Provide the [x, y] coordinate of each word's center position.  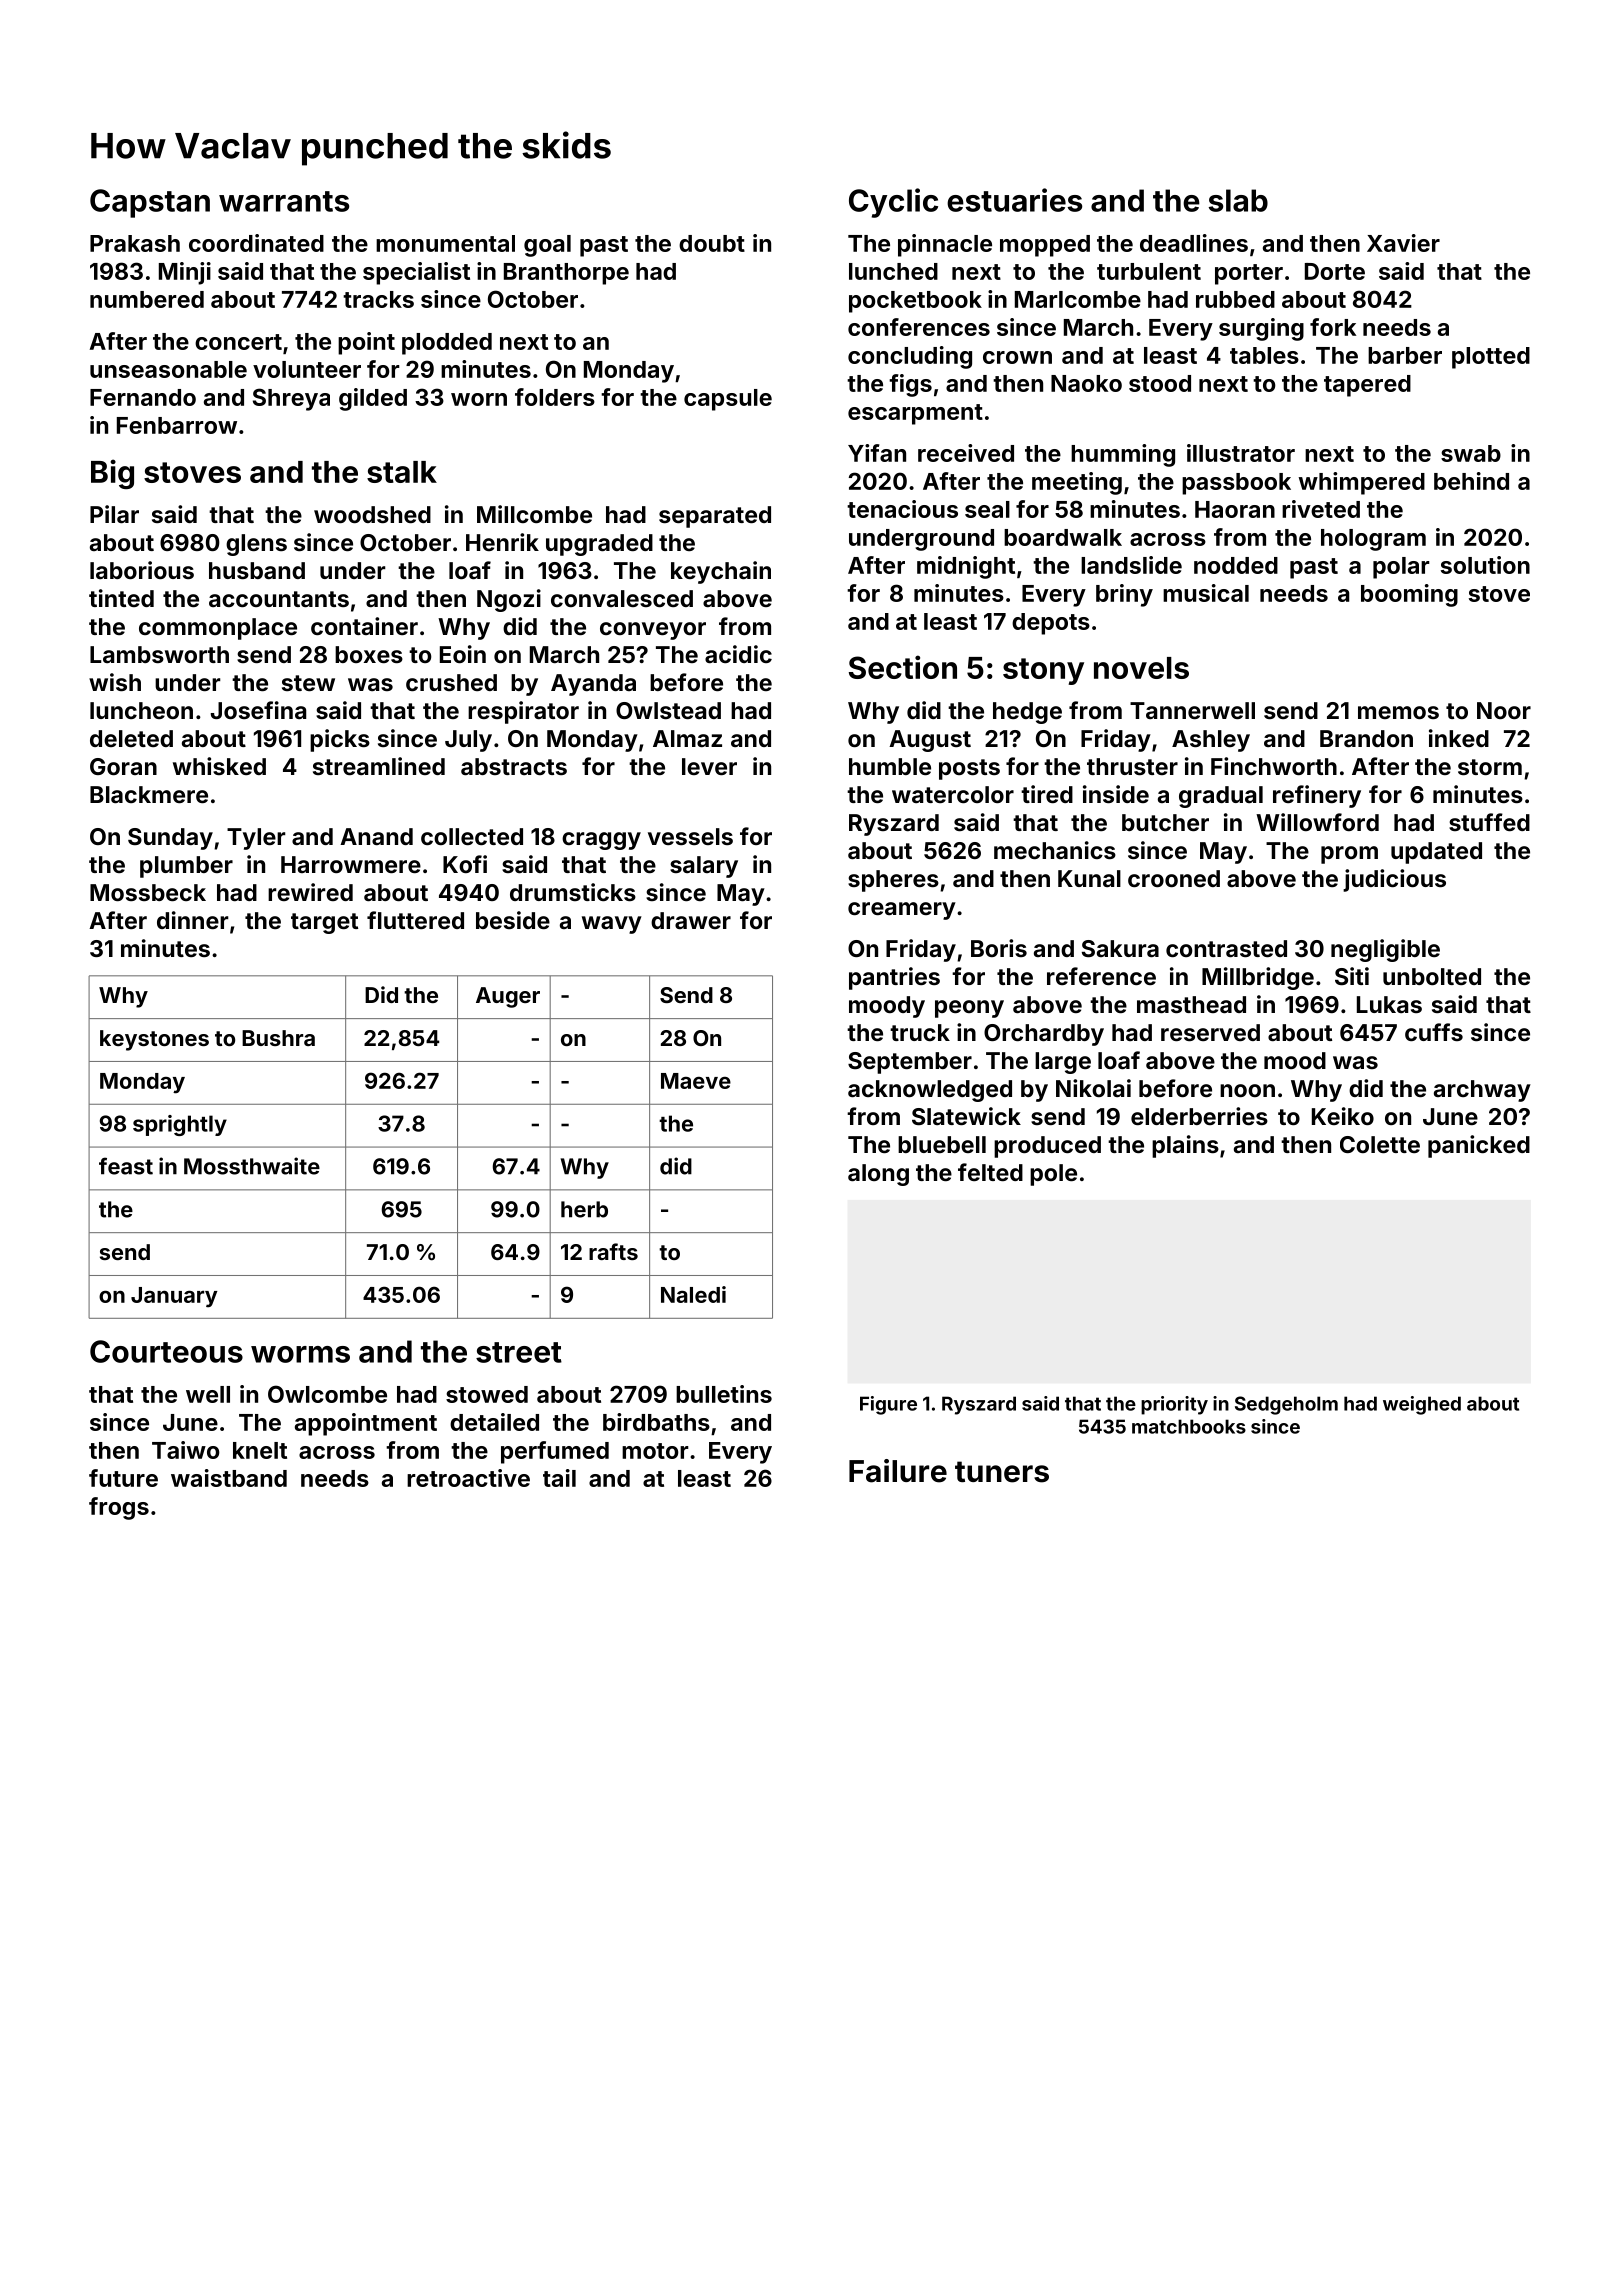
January [174, 1297]
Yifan [877, 453]
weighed [1422, 1405]
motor [655, 1451]
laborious [142, 570]
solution [1485, 565]
